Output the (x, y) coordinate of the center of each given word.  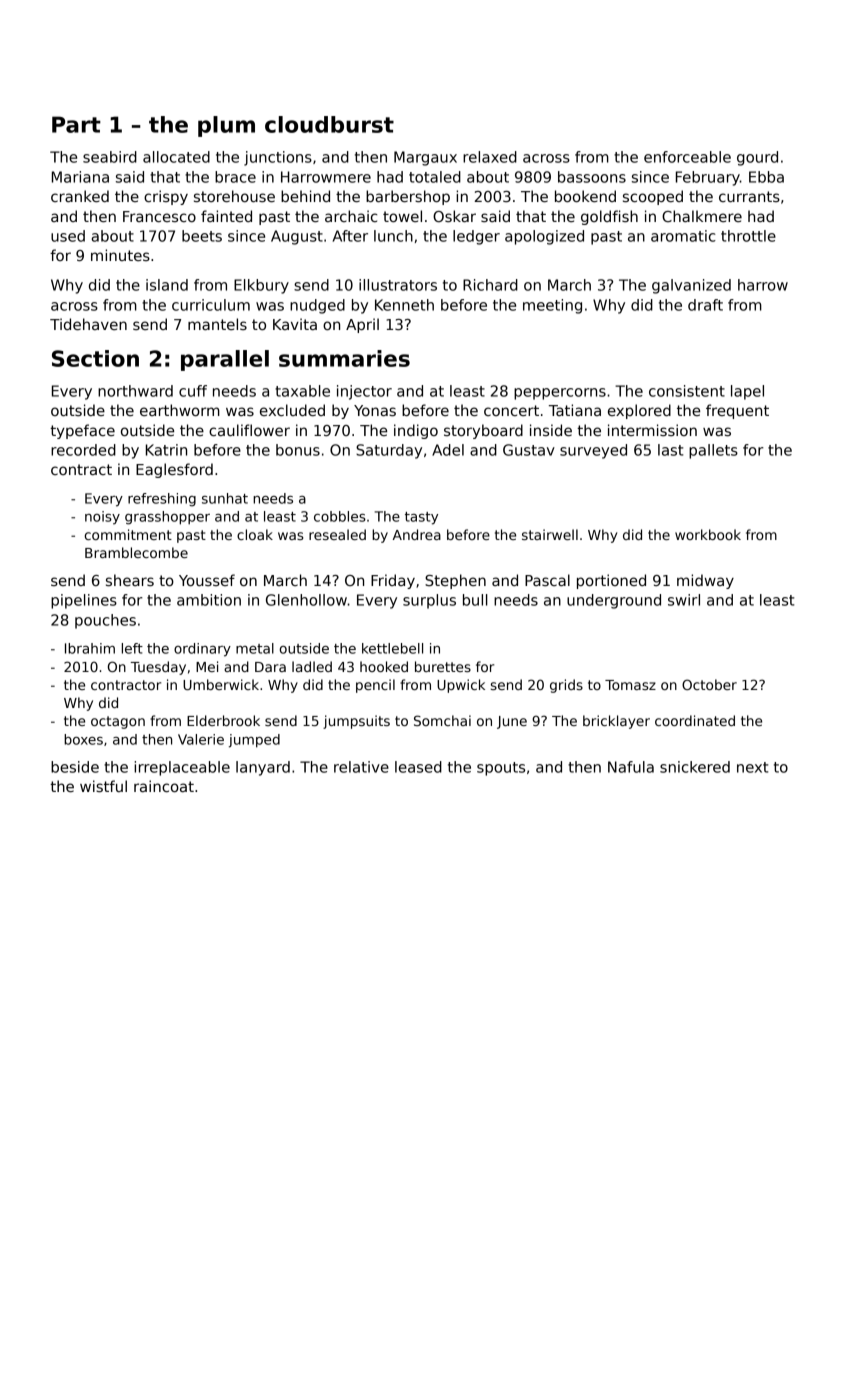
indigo (416, 431)
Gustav (529, 450)
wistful (103, 786)
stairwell (550, 534)
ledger (476, 237)
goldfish (609, 217)
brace (235, 177)
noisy (102, 518)
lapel (747, 392)
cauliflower (249, 430)
